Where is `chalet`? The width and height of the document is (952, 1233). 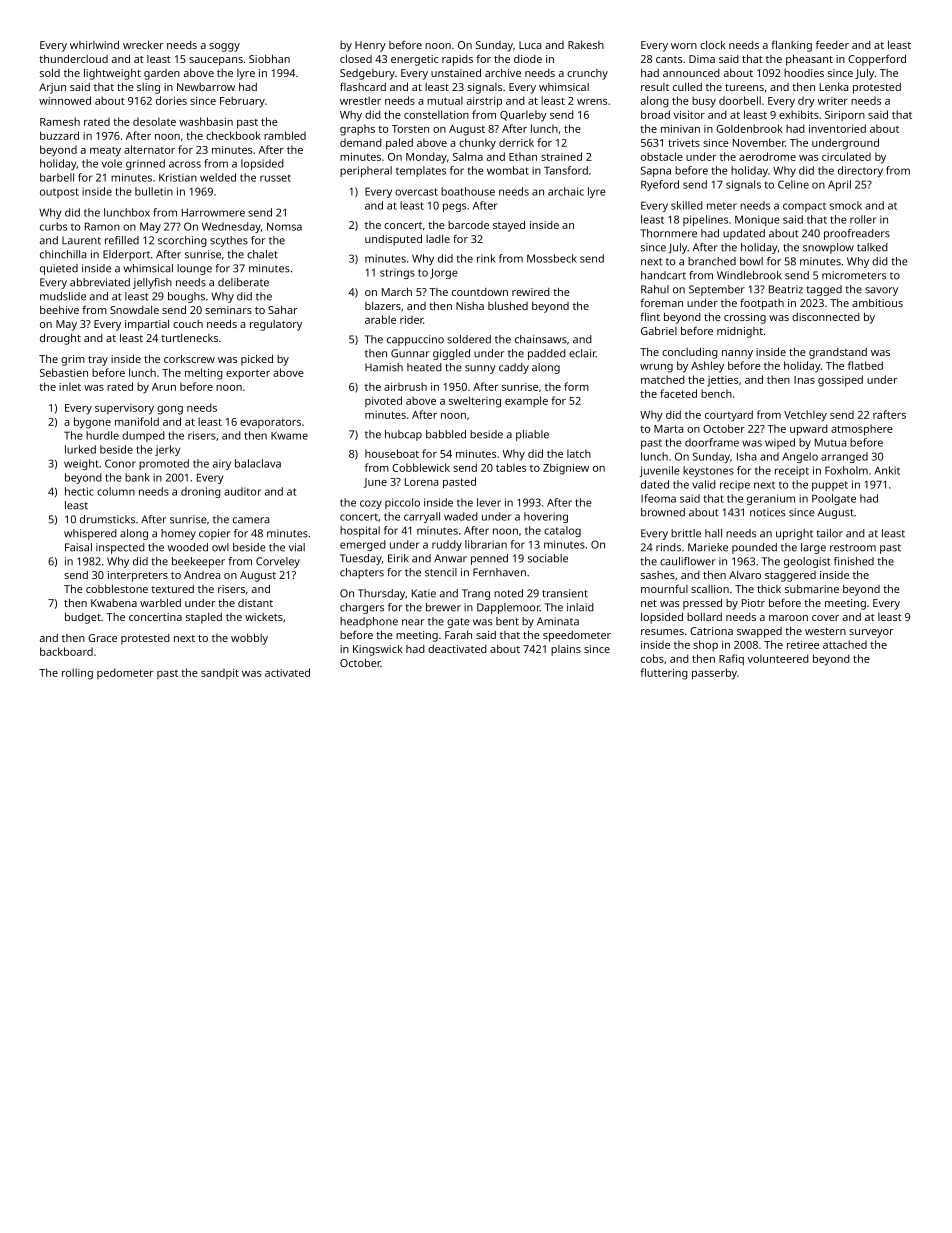
chalet is located at coordinates (262, 254).
